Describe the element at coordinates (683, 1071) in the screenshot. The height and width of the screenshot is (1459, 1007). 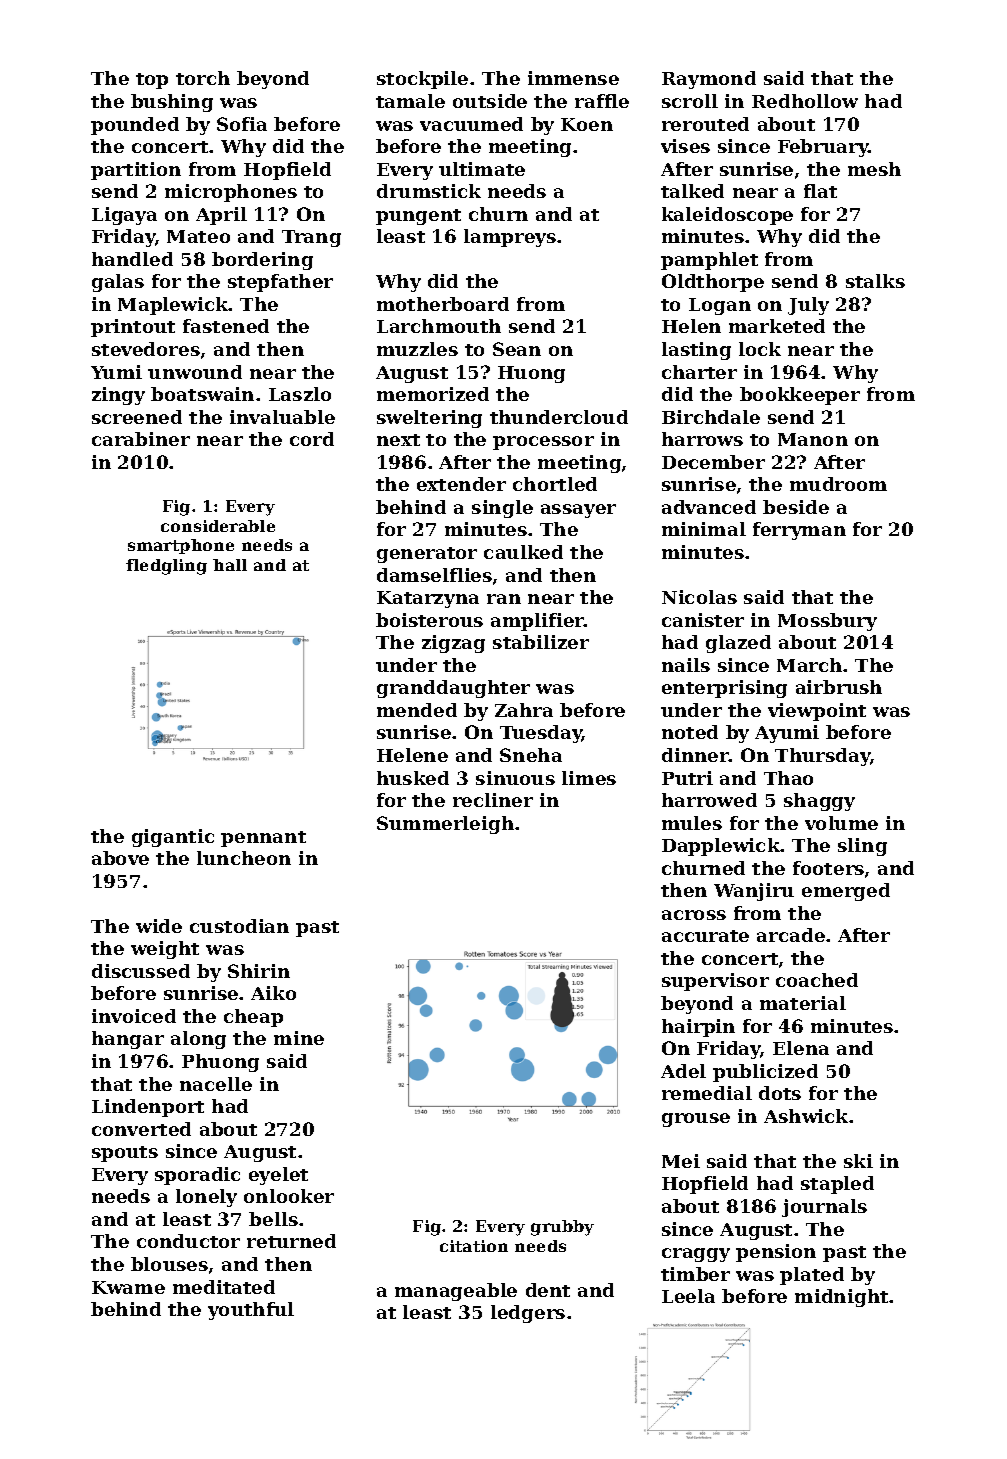
I see `Adel` at that location.
